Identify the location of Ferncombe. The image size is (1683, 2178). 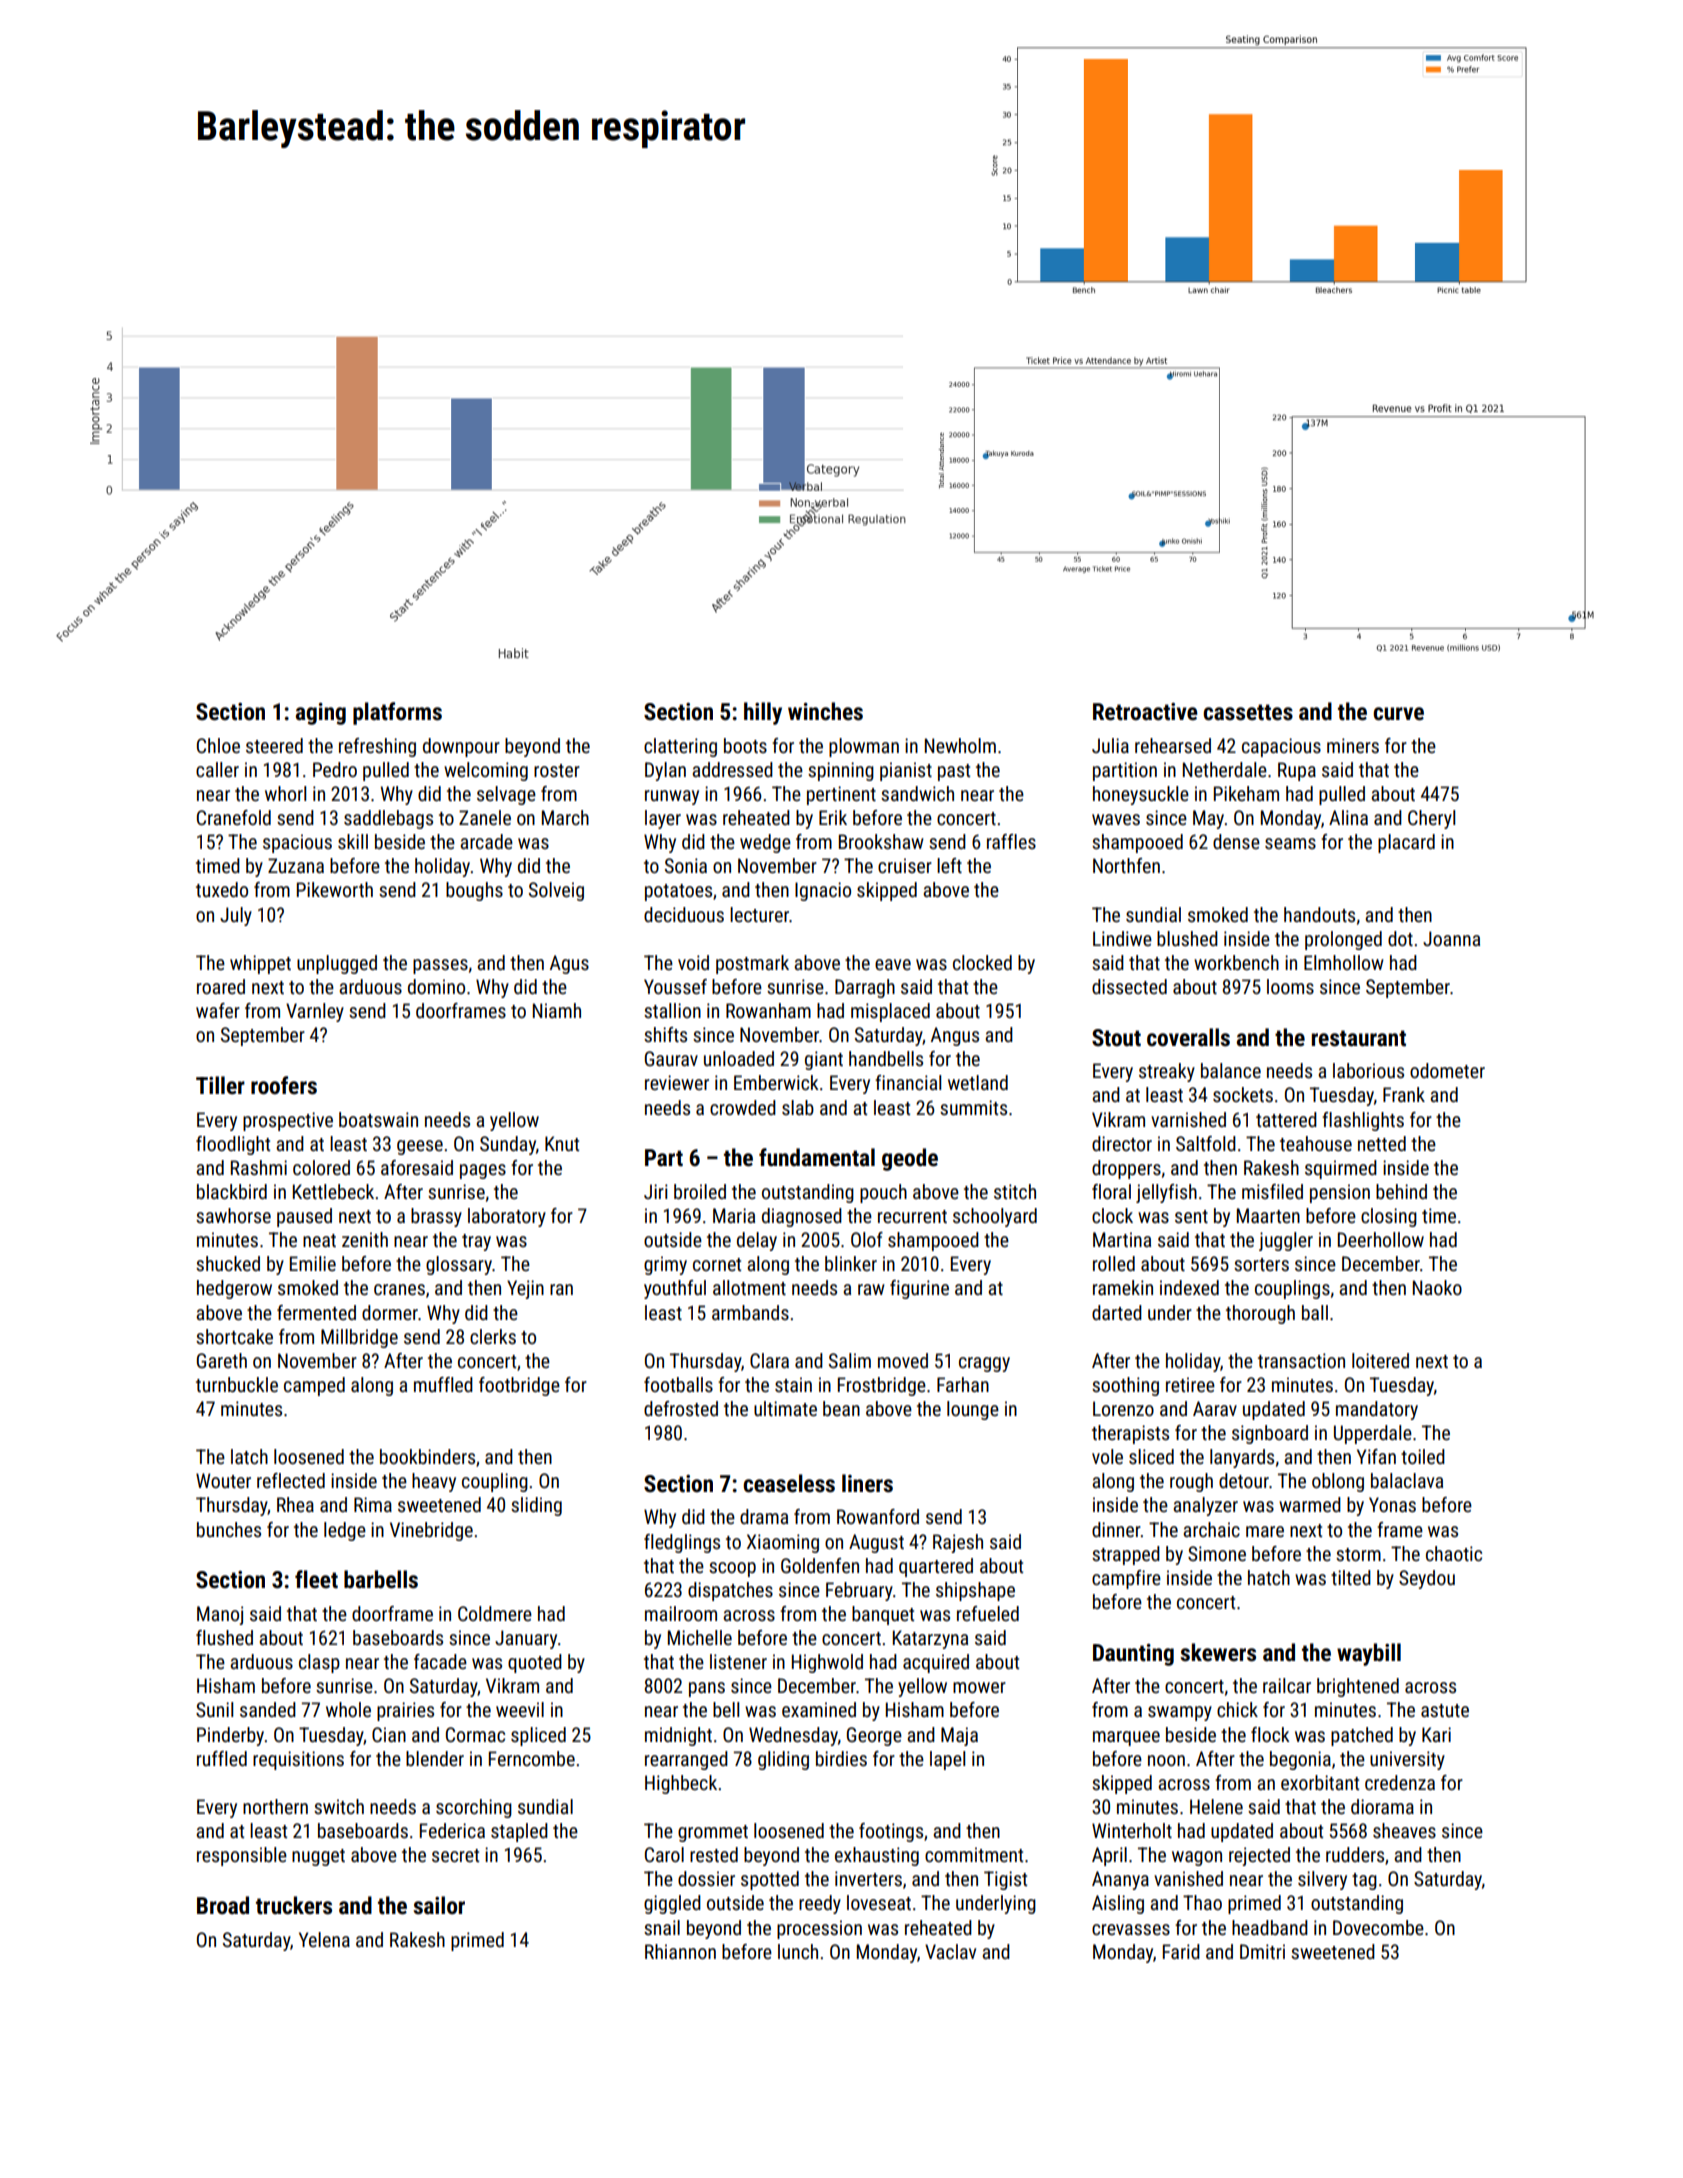
(532, 1758).
